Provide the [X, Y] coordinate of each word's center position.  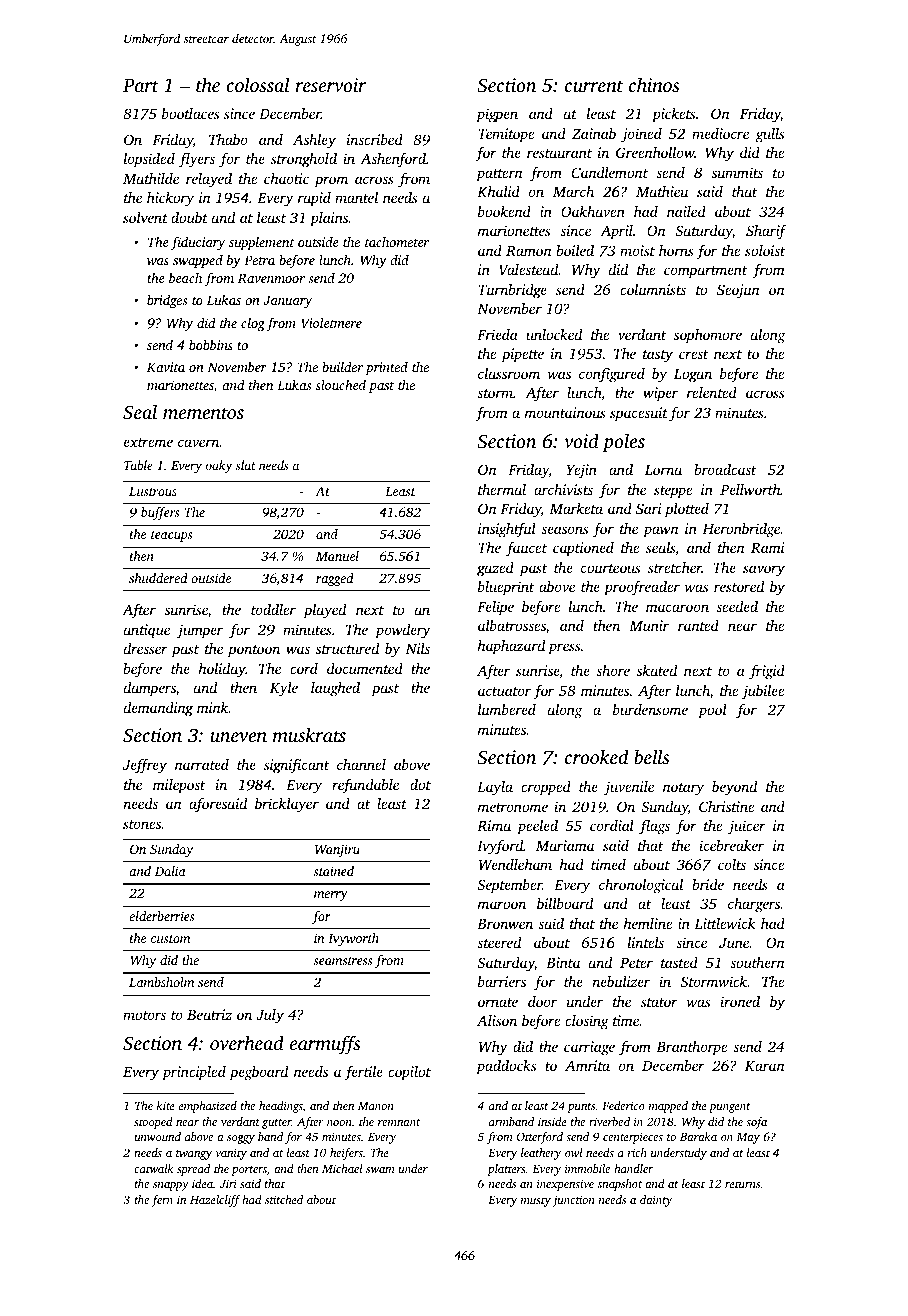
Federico [623, 1105]
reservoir [330, 85]
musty [536, 1202]
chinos [654, 84]
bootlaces [190, 113]
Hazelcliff [215, 1201]
